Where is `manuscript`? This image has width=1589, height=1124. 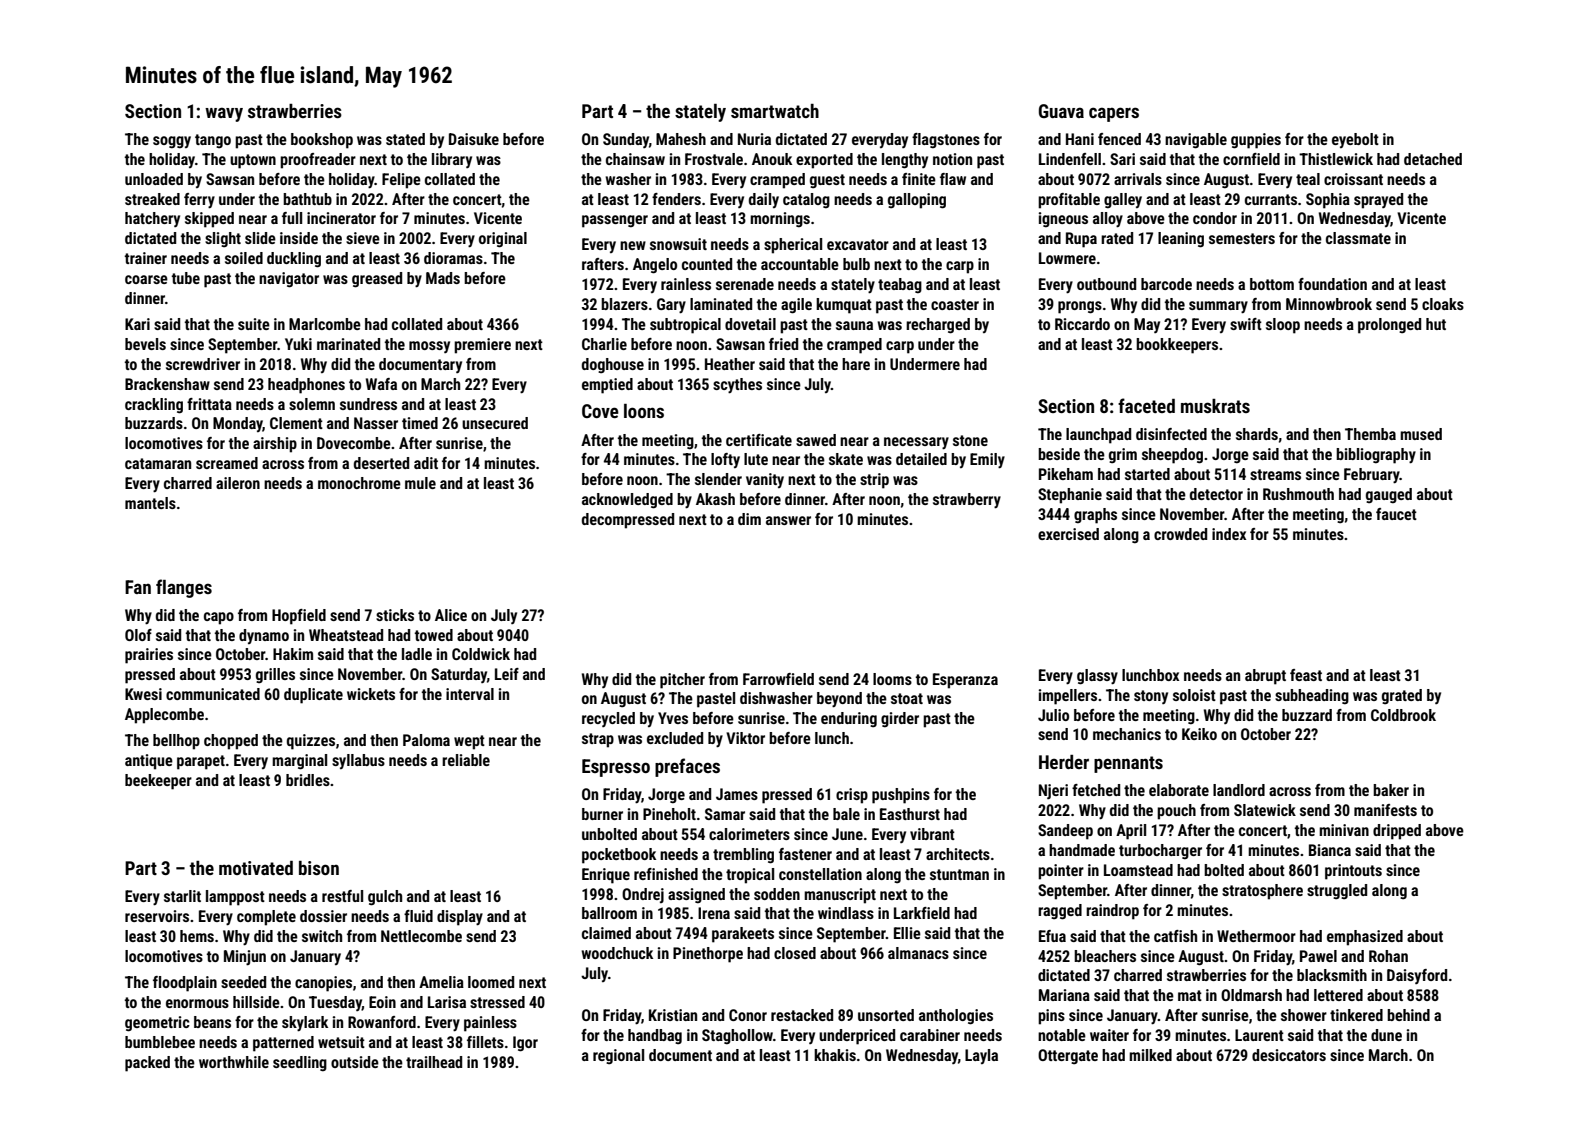 manuscript is located at coordinates (840, 896).
